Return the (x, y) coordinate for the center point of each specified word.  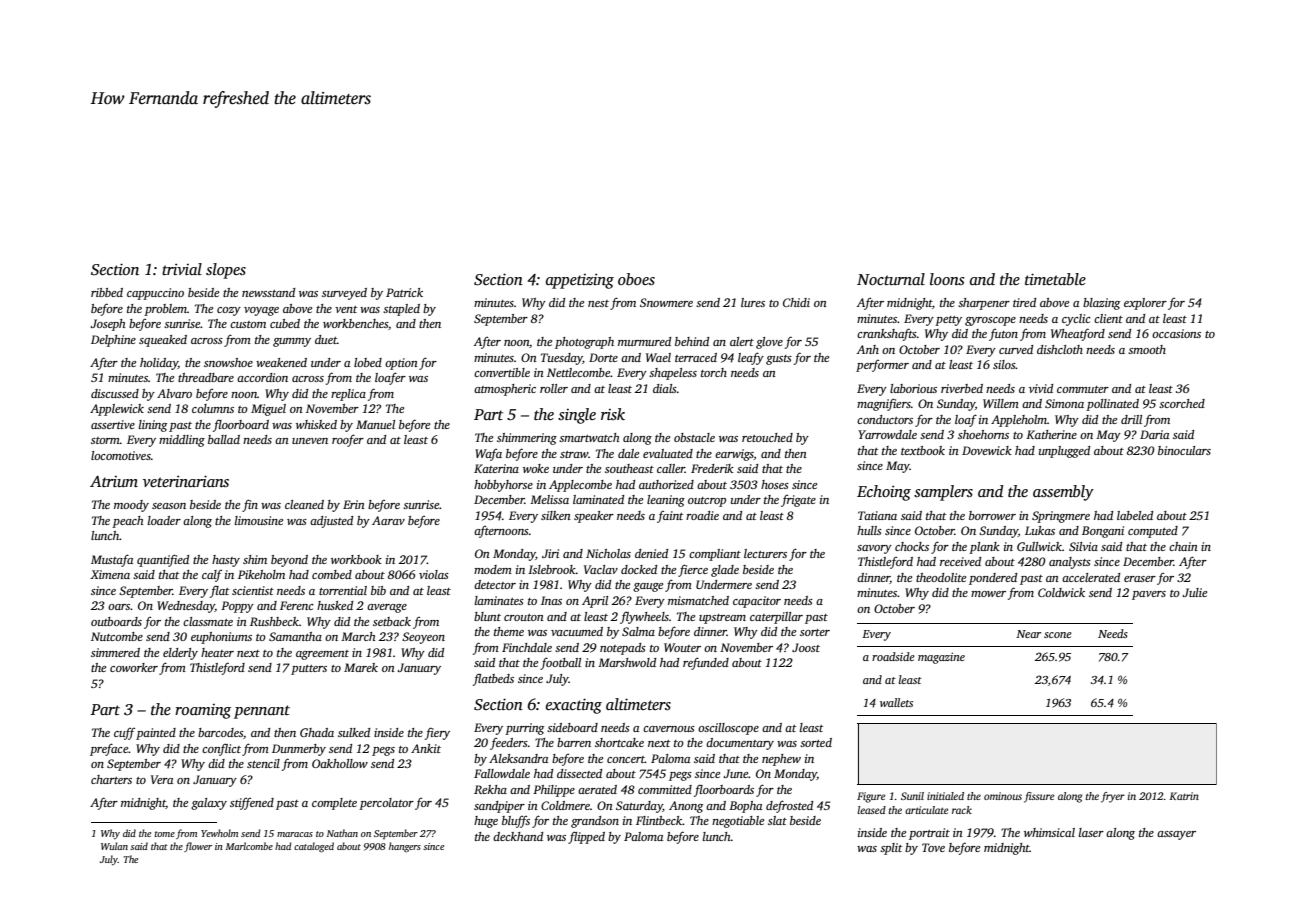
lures (753, 302)
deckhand (518, 836)
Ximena (110, 574)
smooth (1147, 349)
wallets (896, 702)
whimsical (1049, 832)
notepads (623, 649)
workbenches (355, 323)
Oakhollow (340, 763)
